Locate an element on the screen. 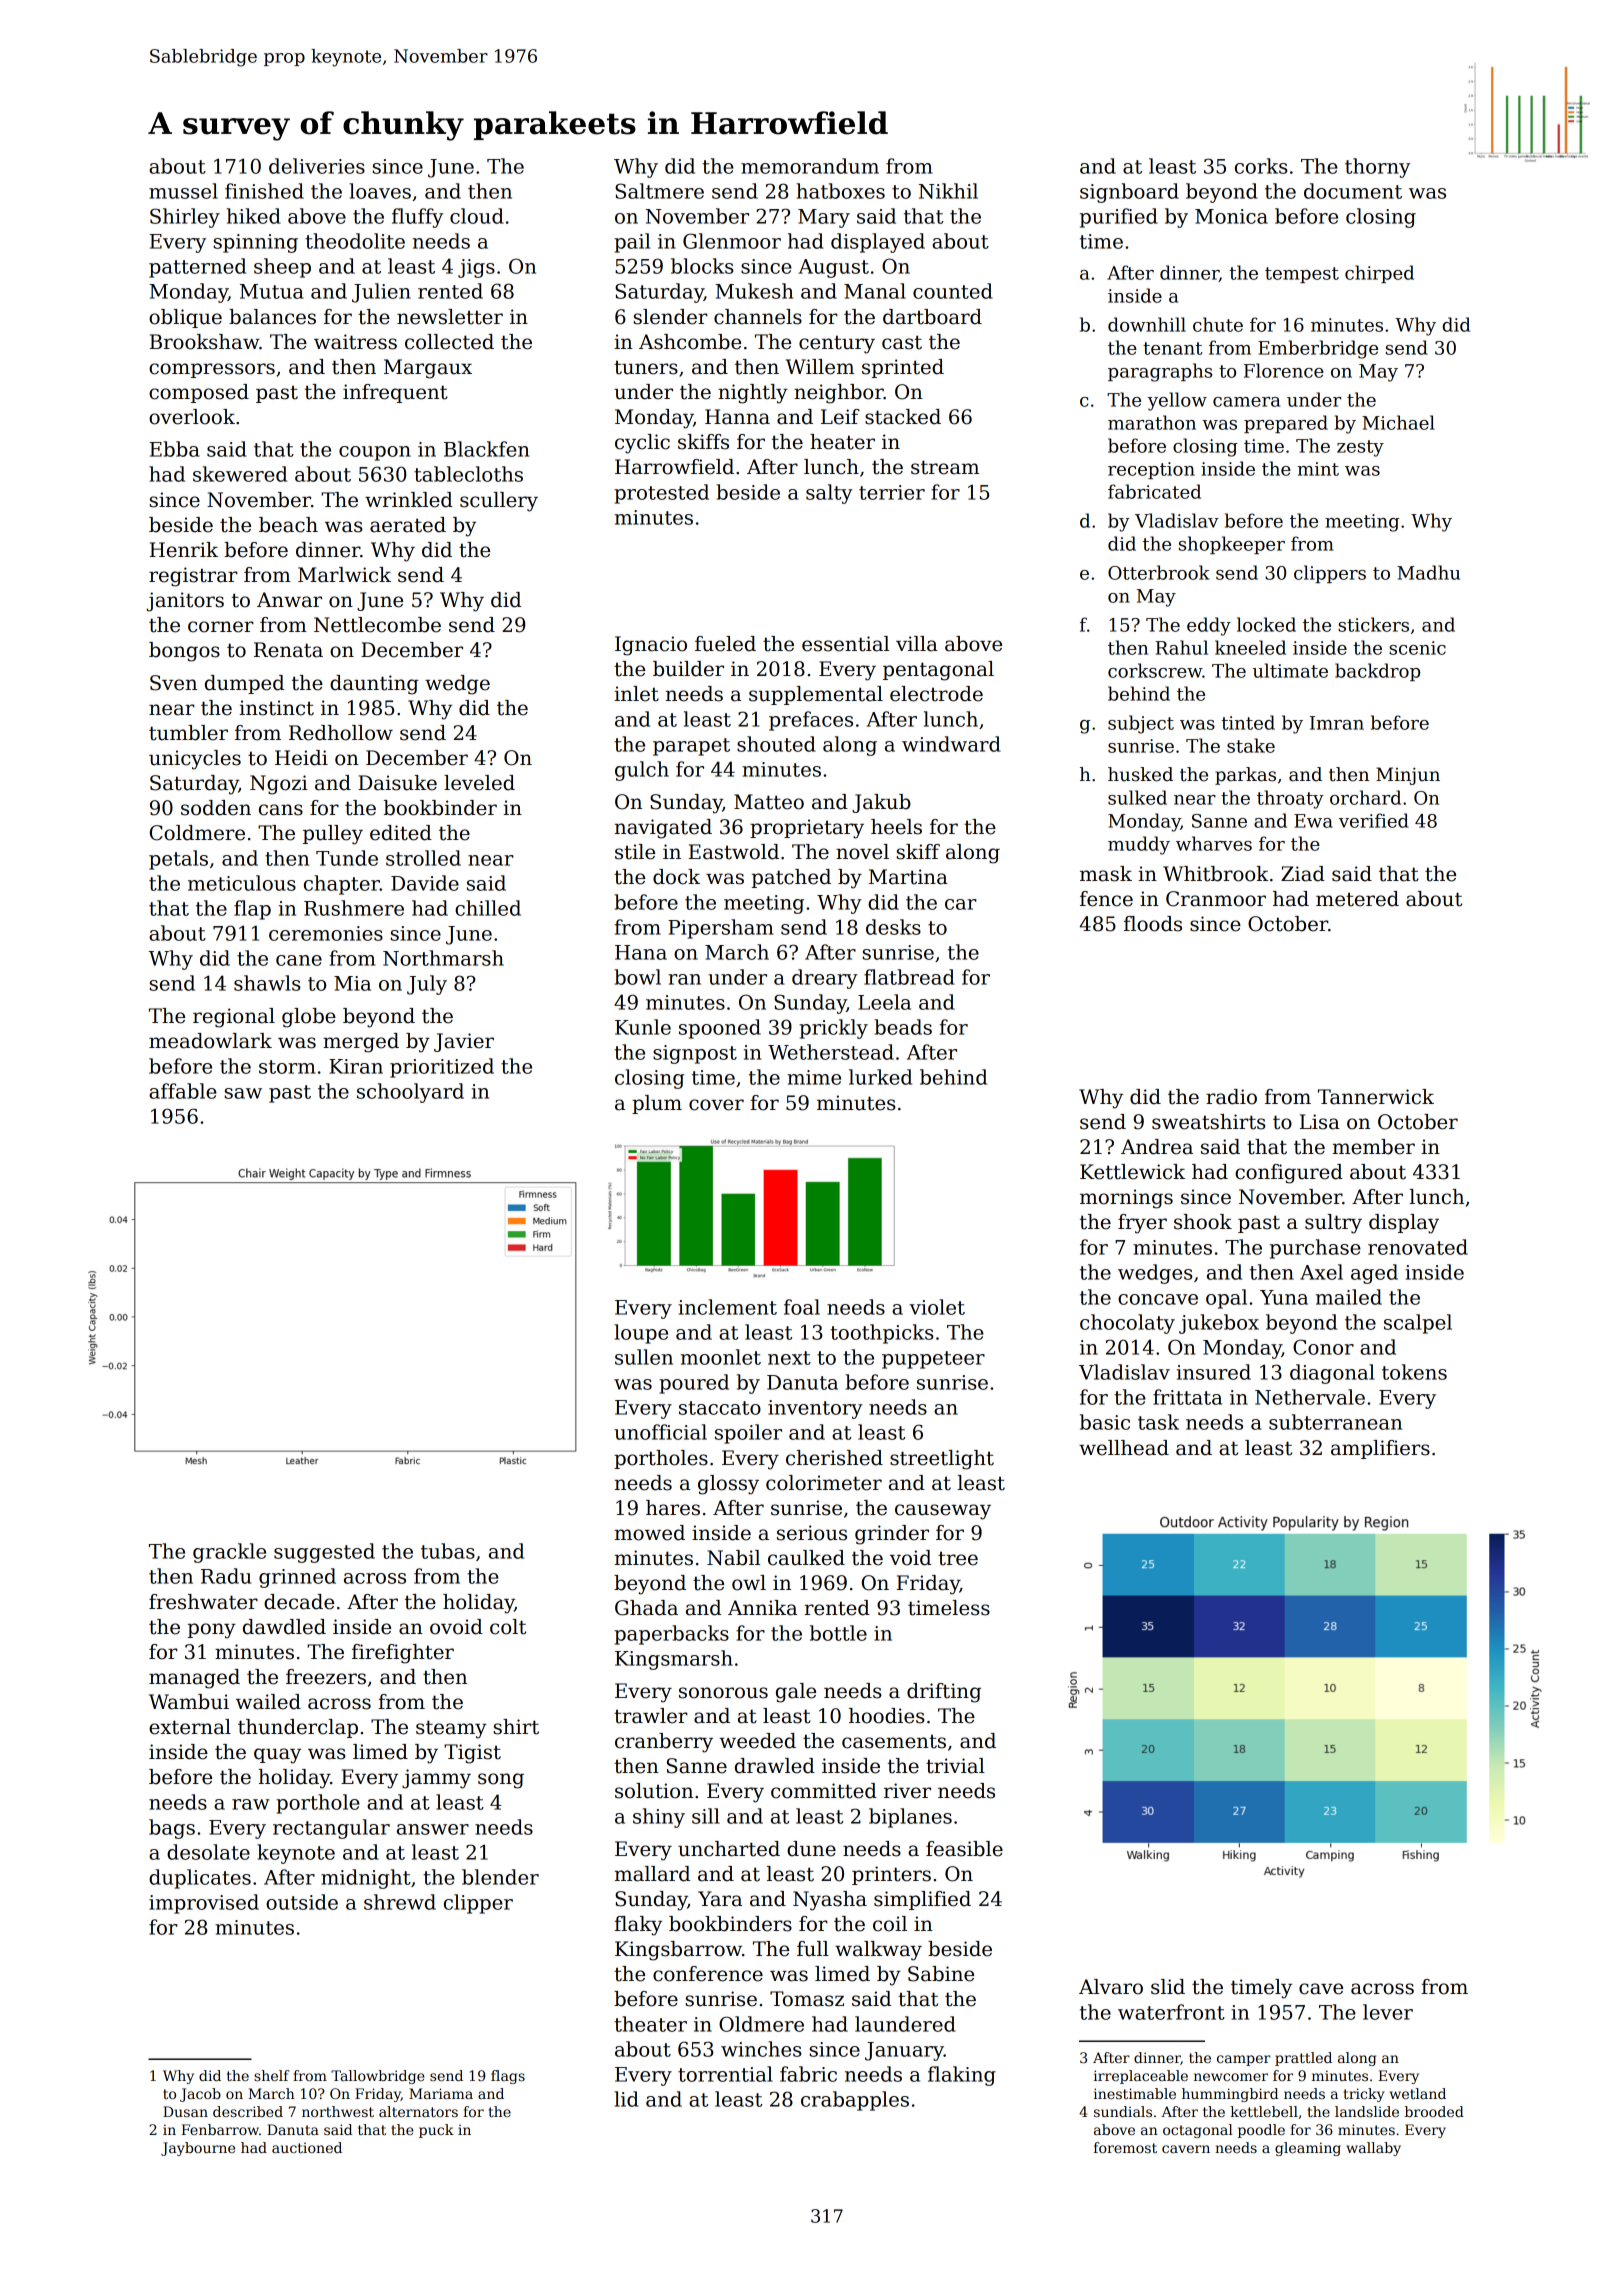 The width and height of the screenshot is (1620, 2292). improvised is located at coordinates (204, 1904).
